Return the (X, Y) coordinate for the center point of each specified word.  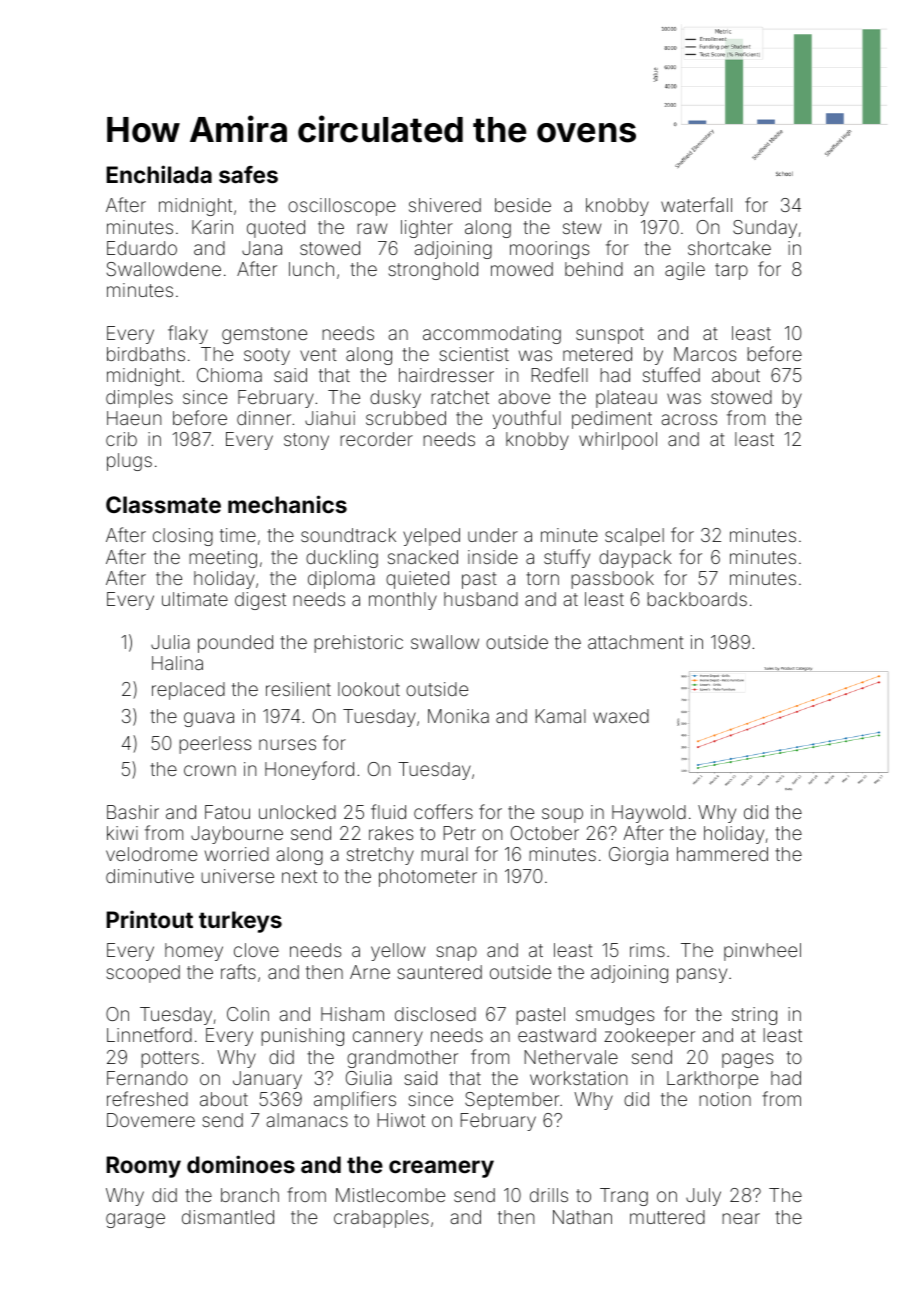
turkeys (240, 922)
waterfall (696, 204)
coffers (443, 811)
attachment (636, 642)
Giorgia (638, 856)
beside (523, 205)
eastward (557, 1035)
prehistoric (358, 644)
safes (248, 174)
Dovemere (151, 1120)
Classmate (163, 504)
